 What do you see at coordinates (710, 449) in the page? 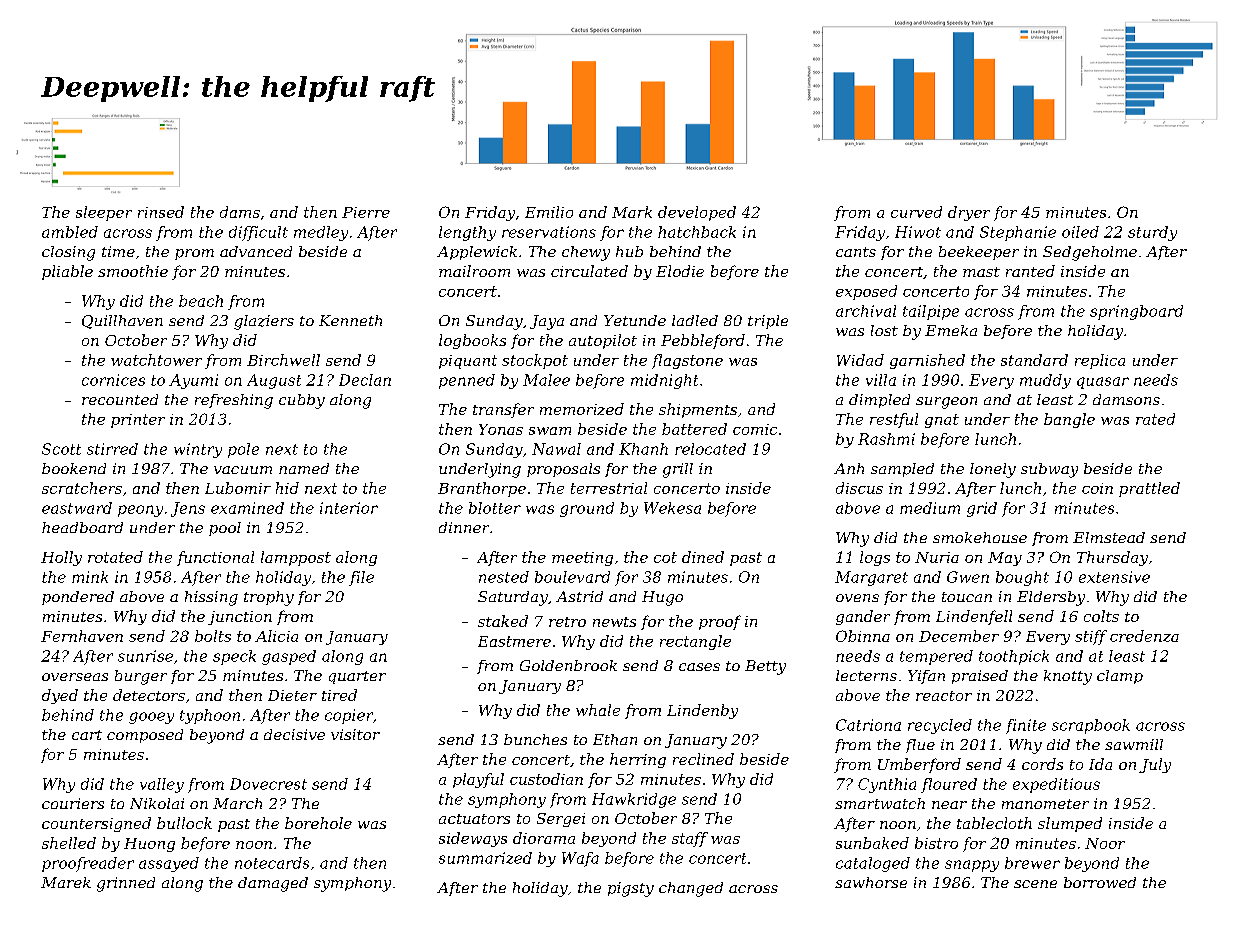
I see `relocated` at bounding box center [710, 449].
